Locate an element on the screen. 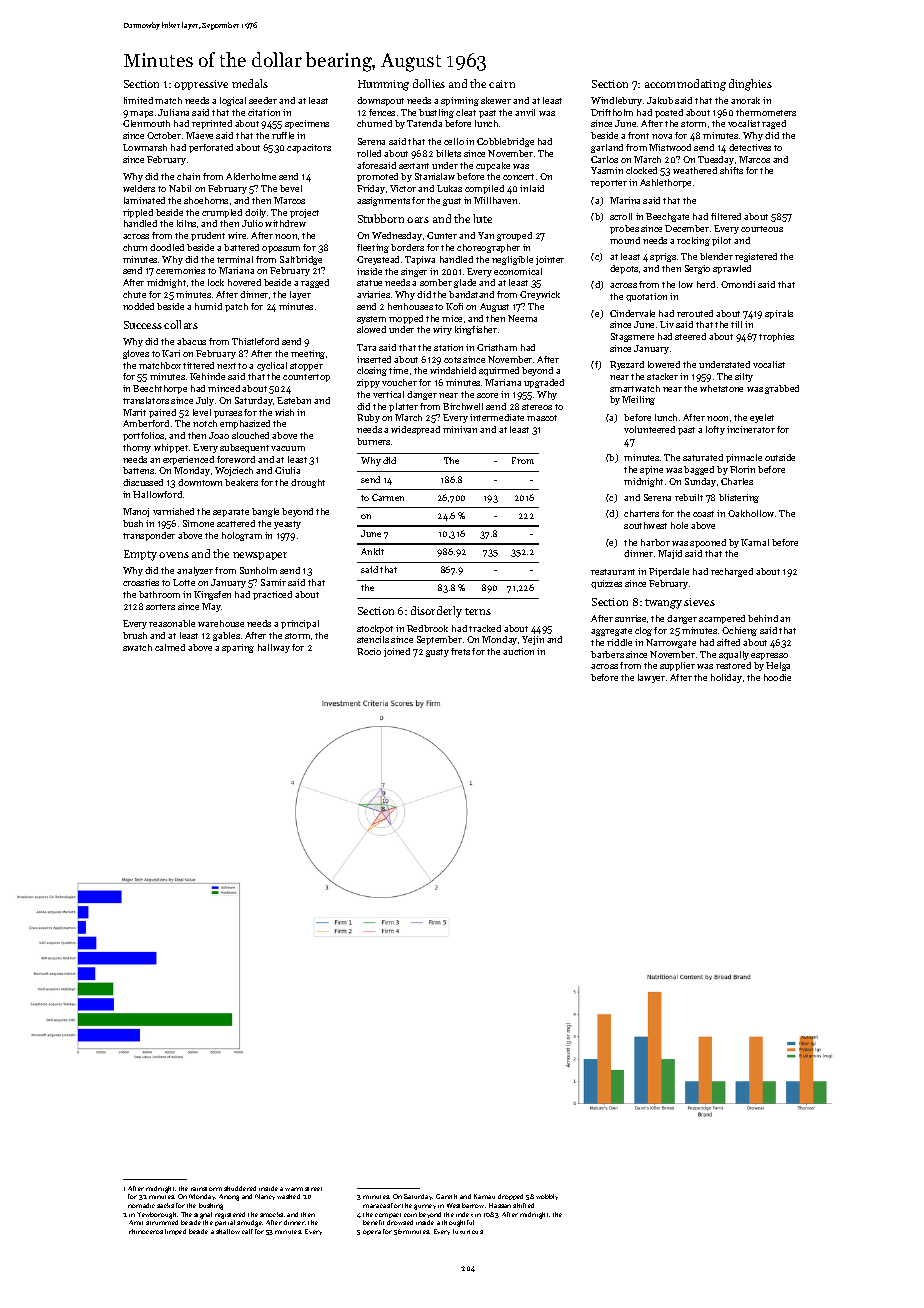 The height and width of the screenshot is (1308, 924). intermediate is located at coordinates (497, 417).
